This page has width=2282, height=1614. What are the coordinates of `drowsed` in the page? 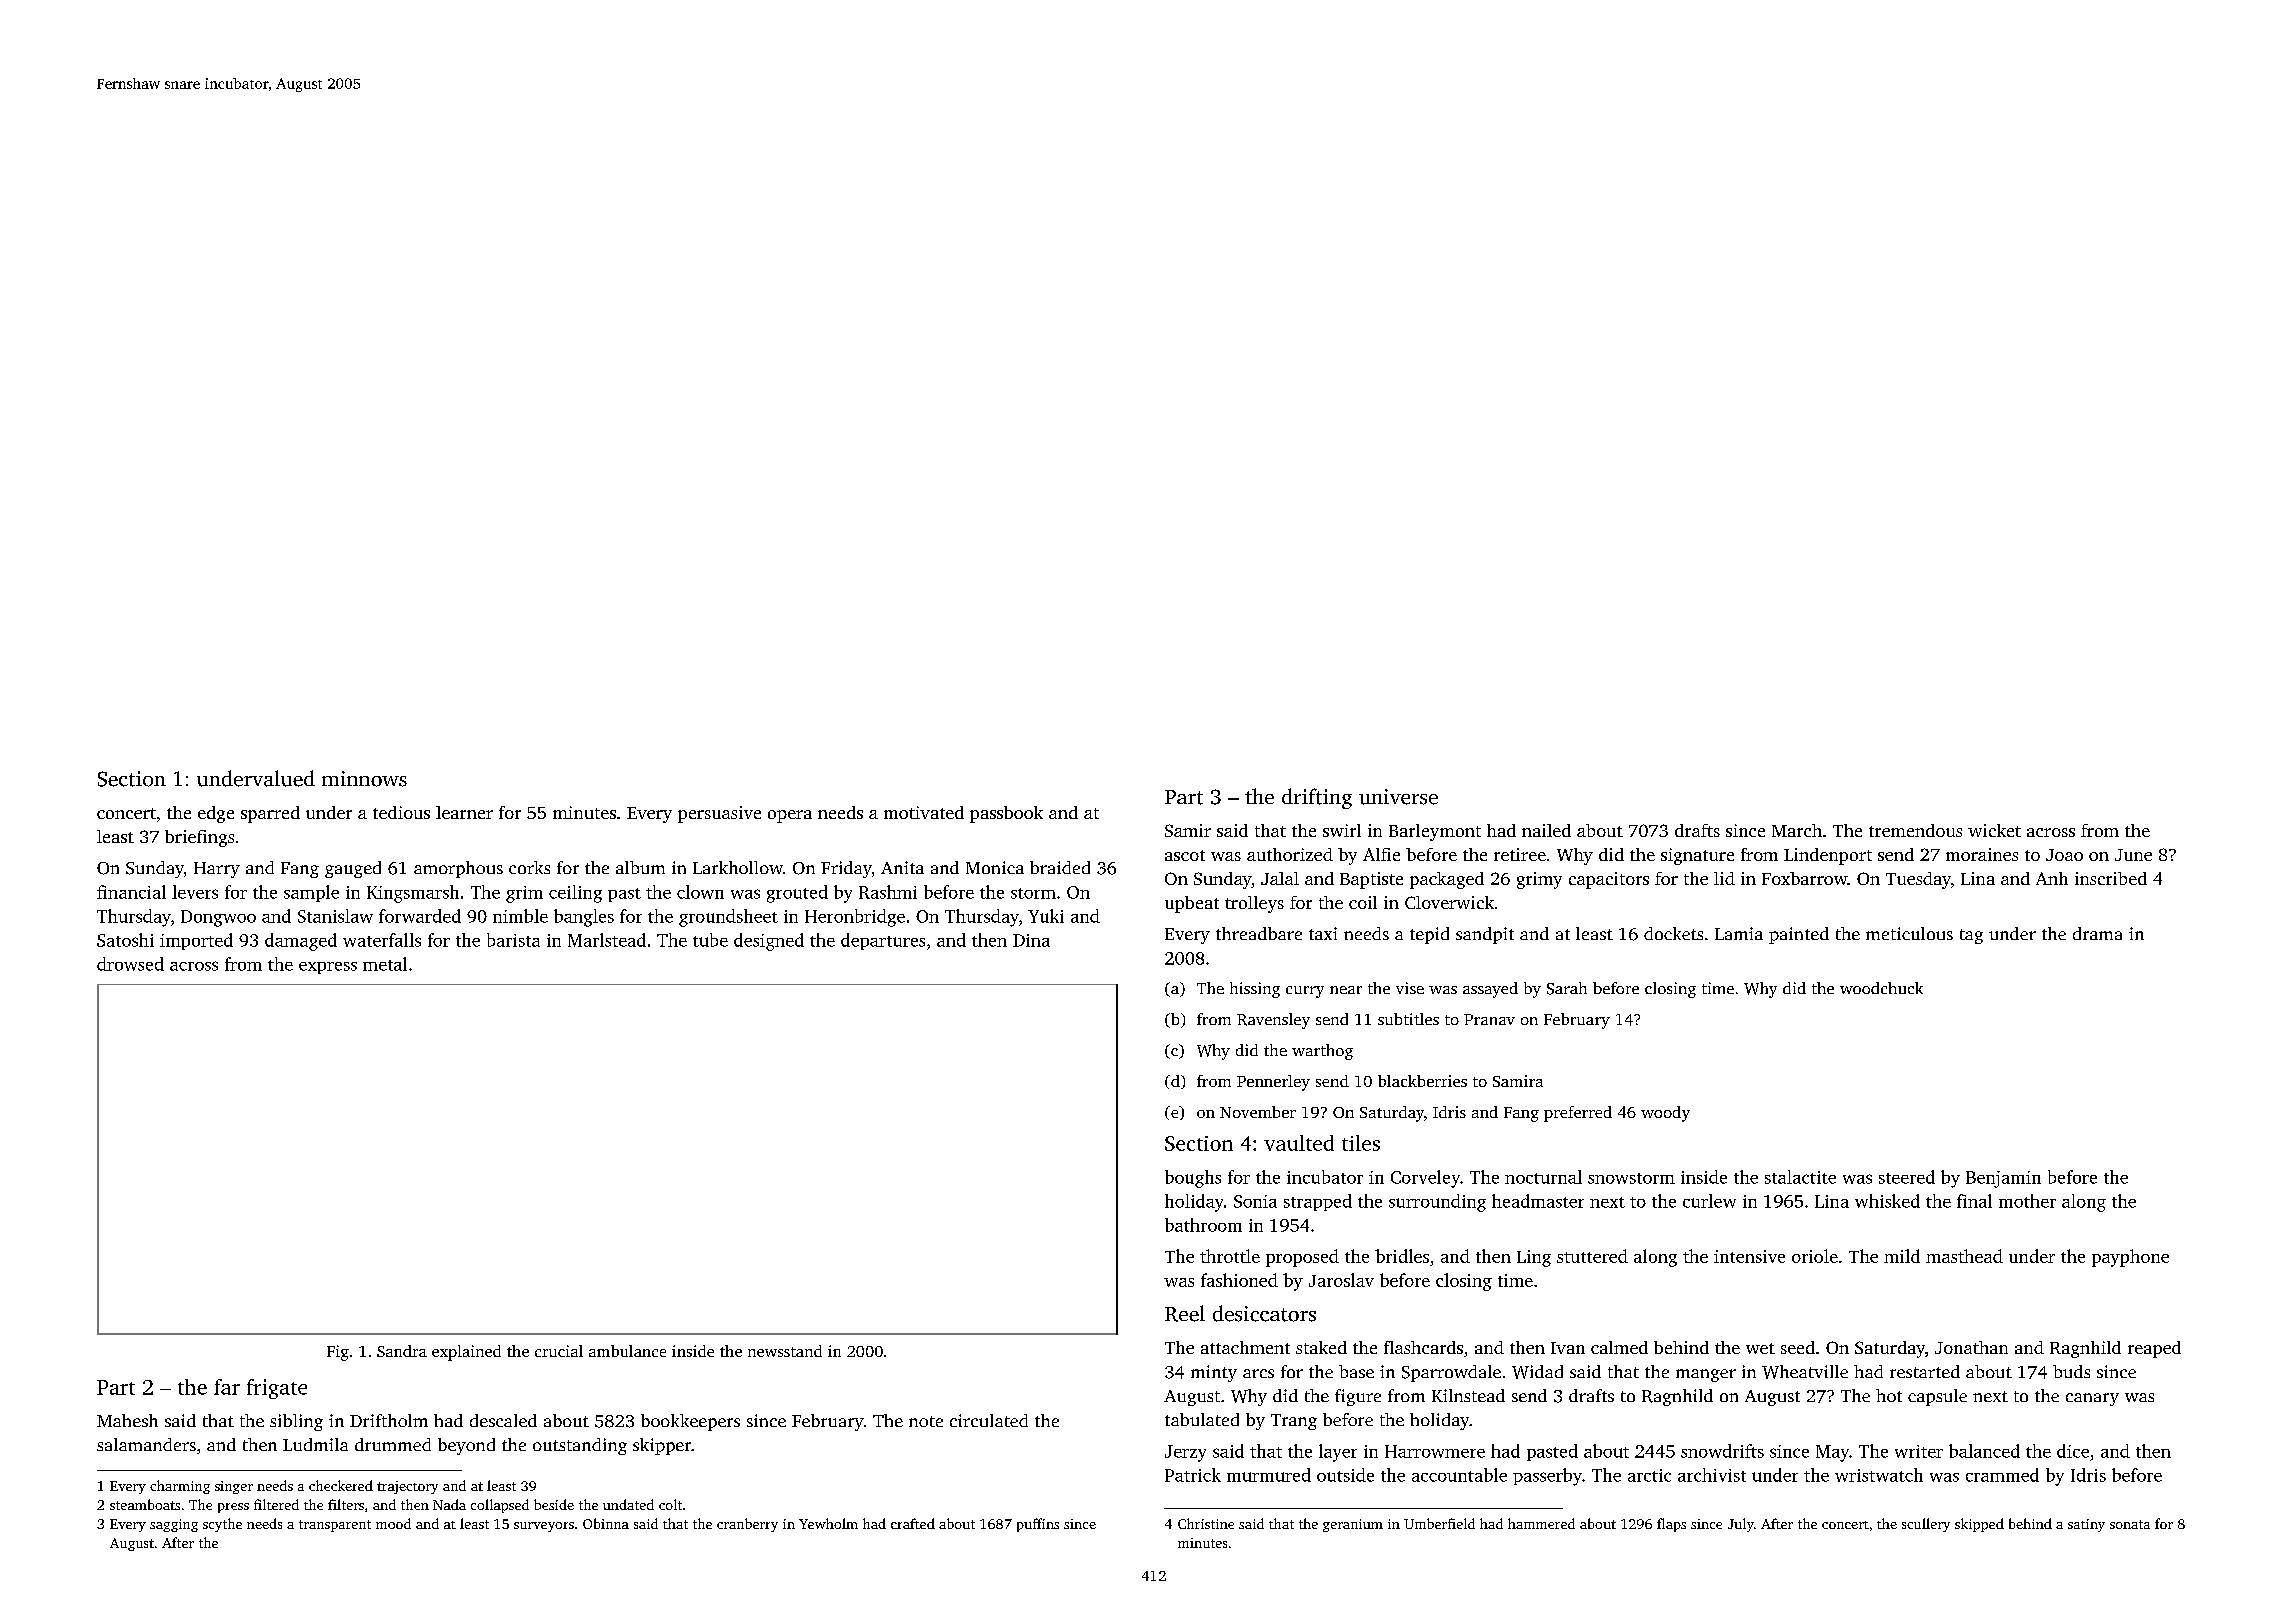 It's located at (130, 964).
